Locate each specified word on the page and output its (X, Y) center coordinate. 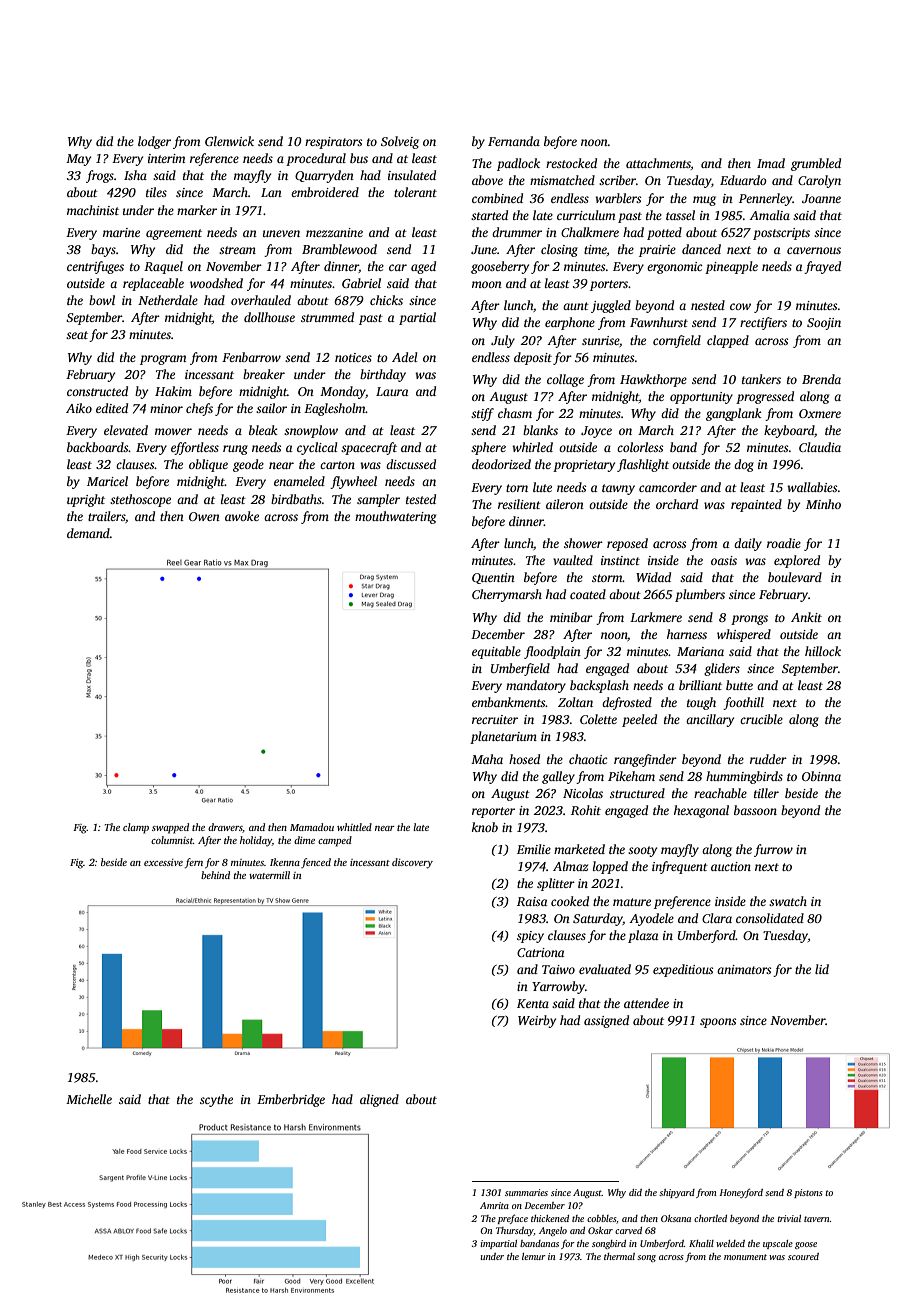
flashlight (643, 465)
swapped (170, 828)
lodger (154, 142)
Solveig (400, 142)
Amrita (494, 1205)
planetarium (503, 737)
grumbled (816, 164)
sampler (378, 500)
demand (88, 533)
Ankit (806, 617)
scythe (216, 1100)
